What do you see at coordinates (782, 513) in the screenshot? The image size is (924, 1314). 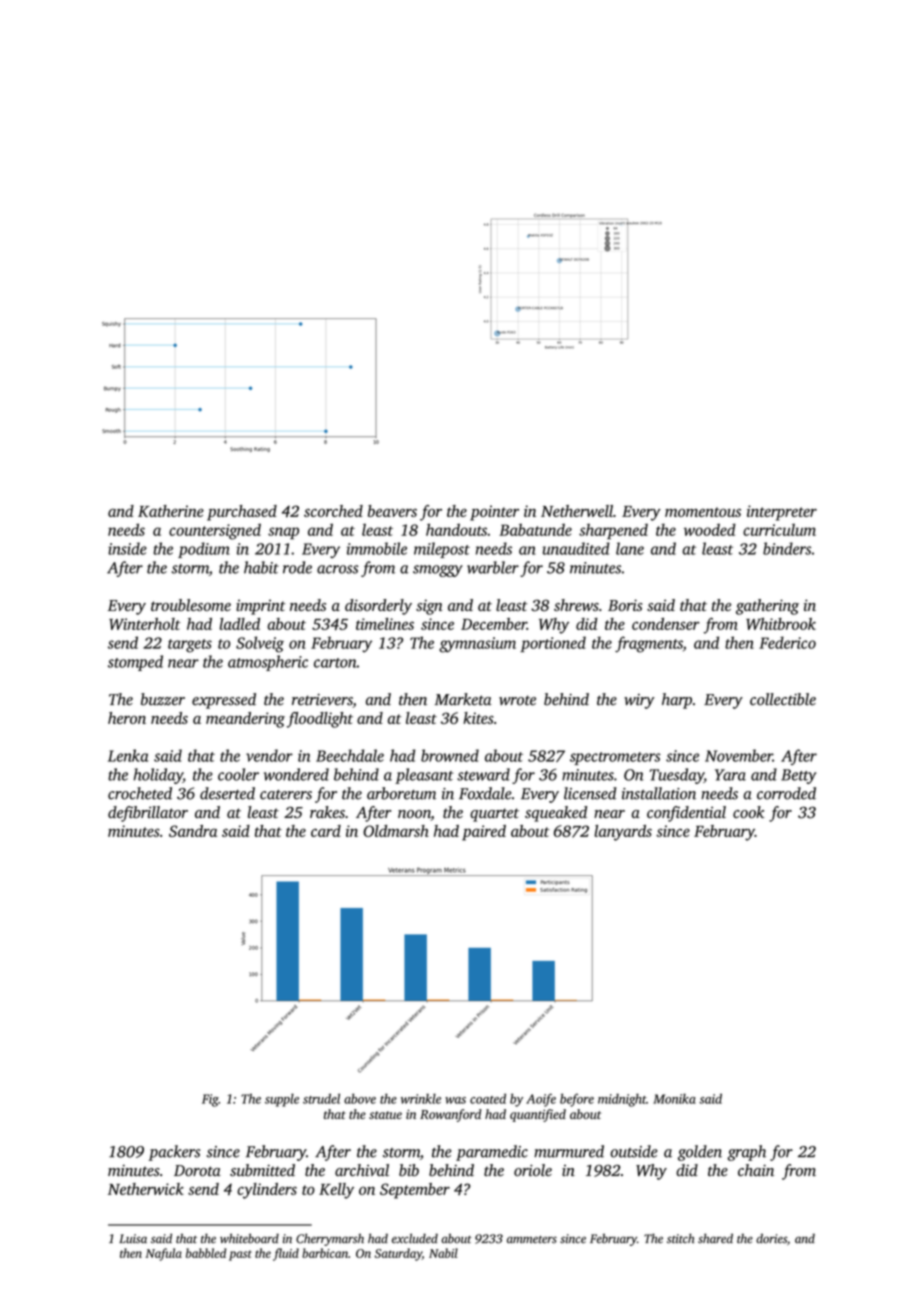 I see `interpreter` at bounding box center [782, 513].
